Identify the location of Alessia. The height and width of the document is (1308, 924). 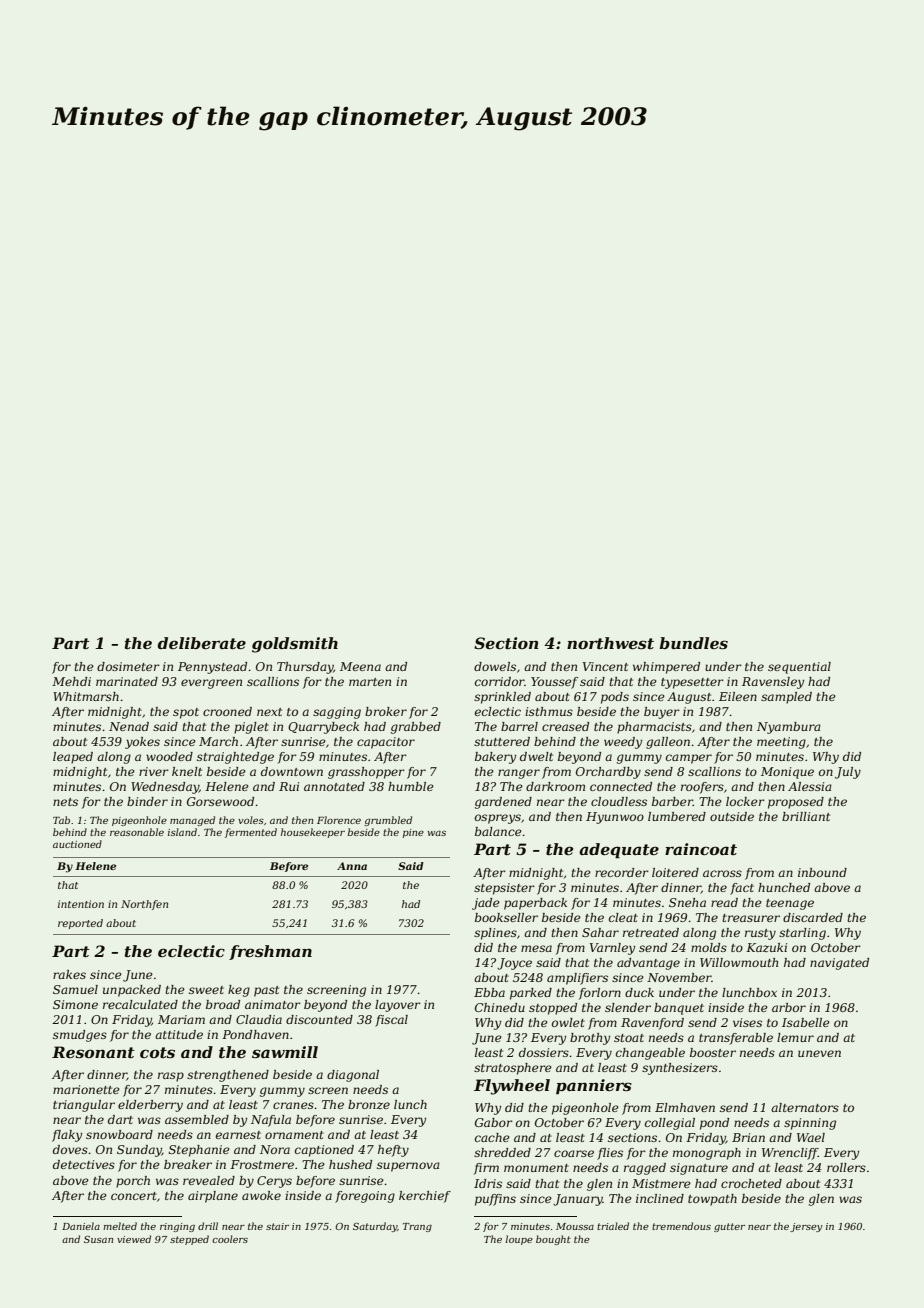
(810, 786).
